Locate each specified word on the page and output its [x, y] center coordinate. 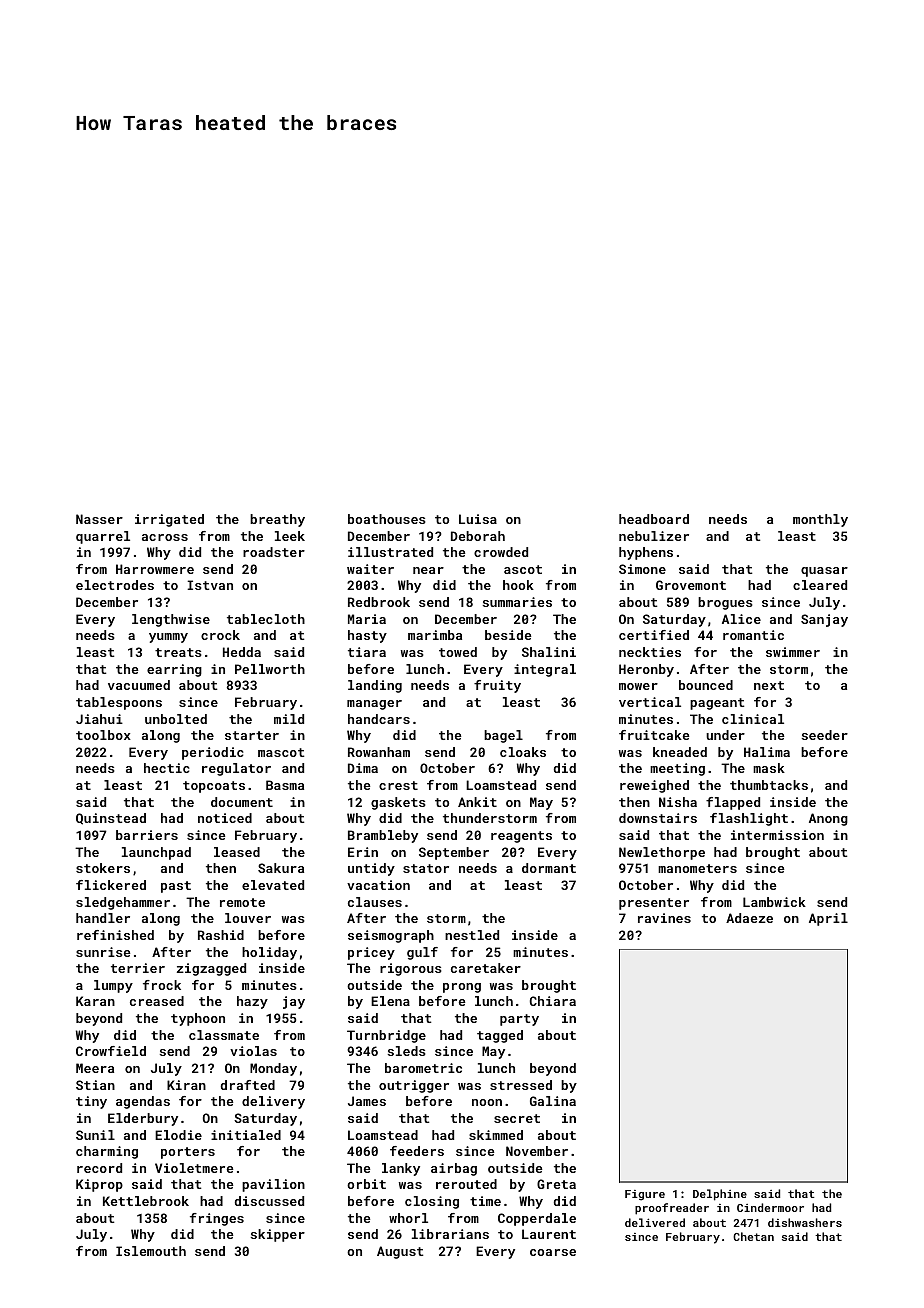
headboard [654, 519]
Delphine [720, 1195]
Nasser [99, 519]
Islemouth [151, 1251]
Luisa [478, 519]
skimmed [496, 1135]
